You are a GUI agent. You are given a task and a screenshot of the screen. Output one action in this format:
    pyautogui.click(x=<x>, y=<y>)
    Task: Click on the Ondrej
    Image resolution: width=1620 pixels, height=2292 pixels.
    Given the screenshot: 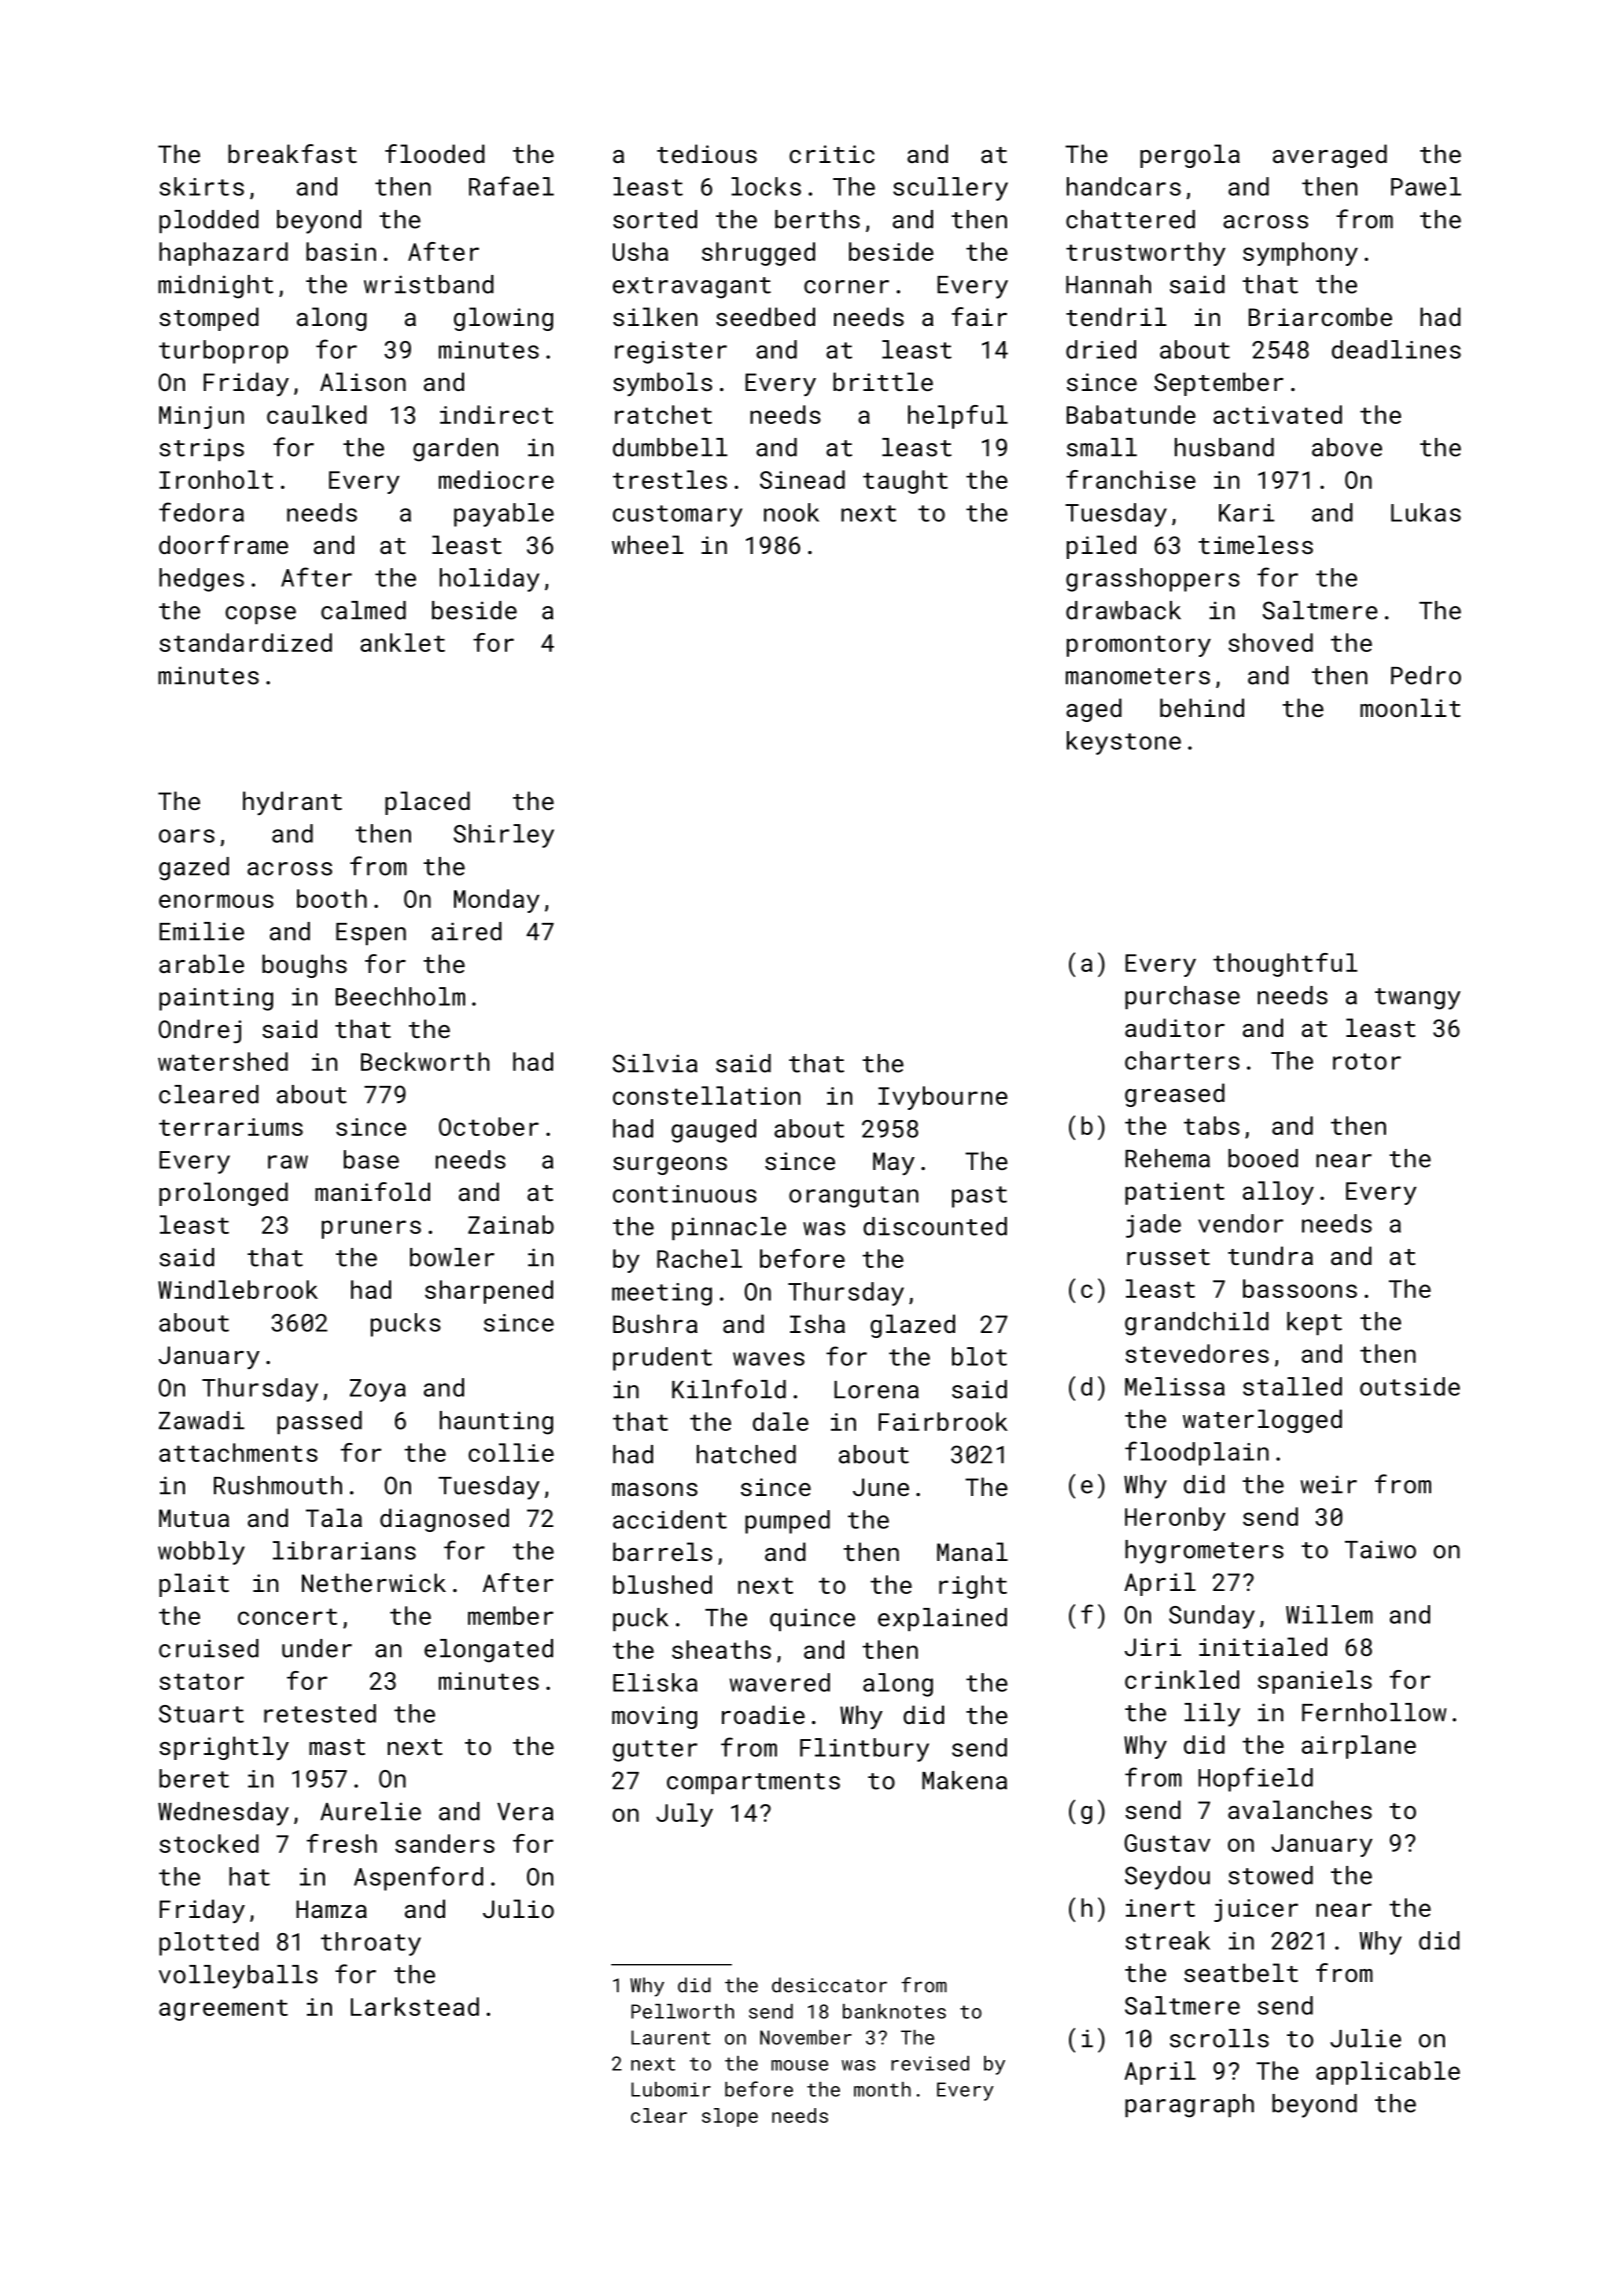 What is the action you would take?
    pyautogui.click(x=200, y=1031)
